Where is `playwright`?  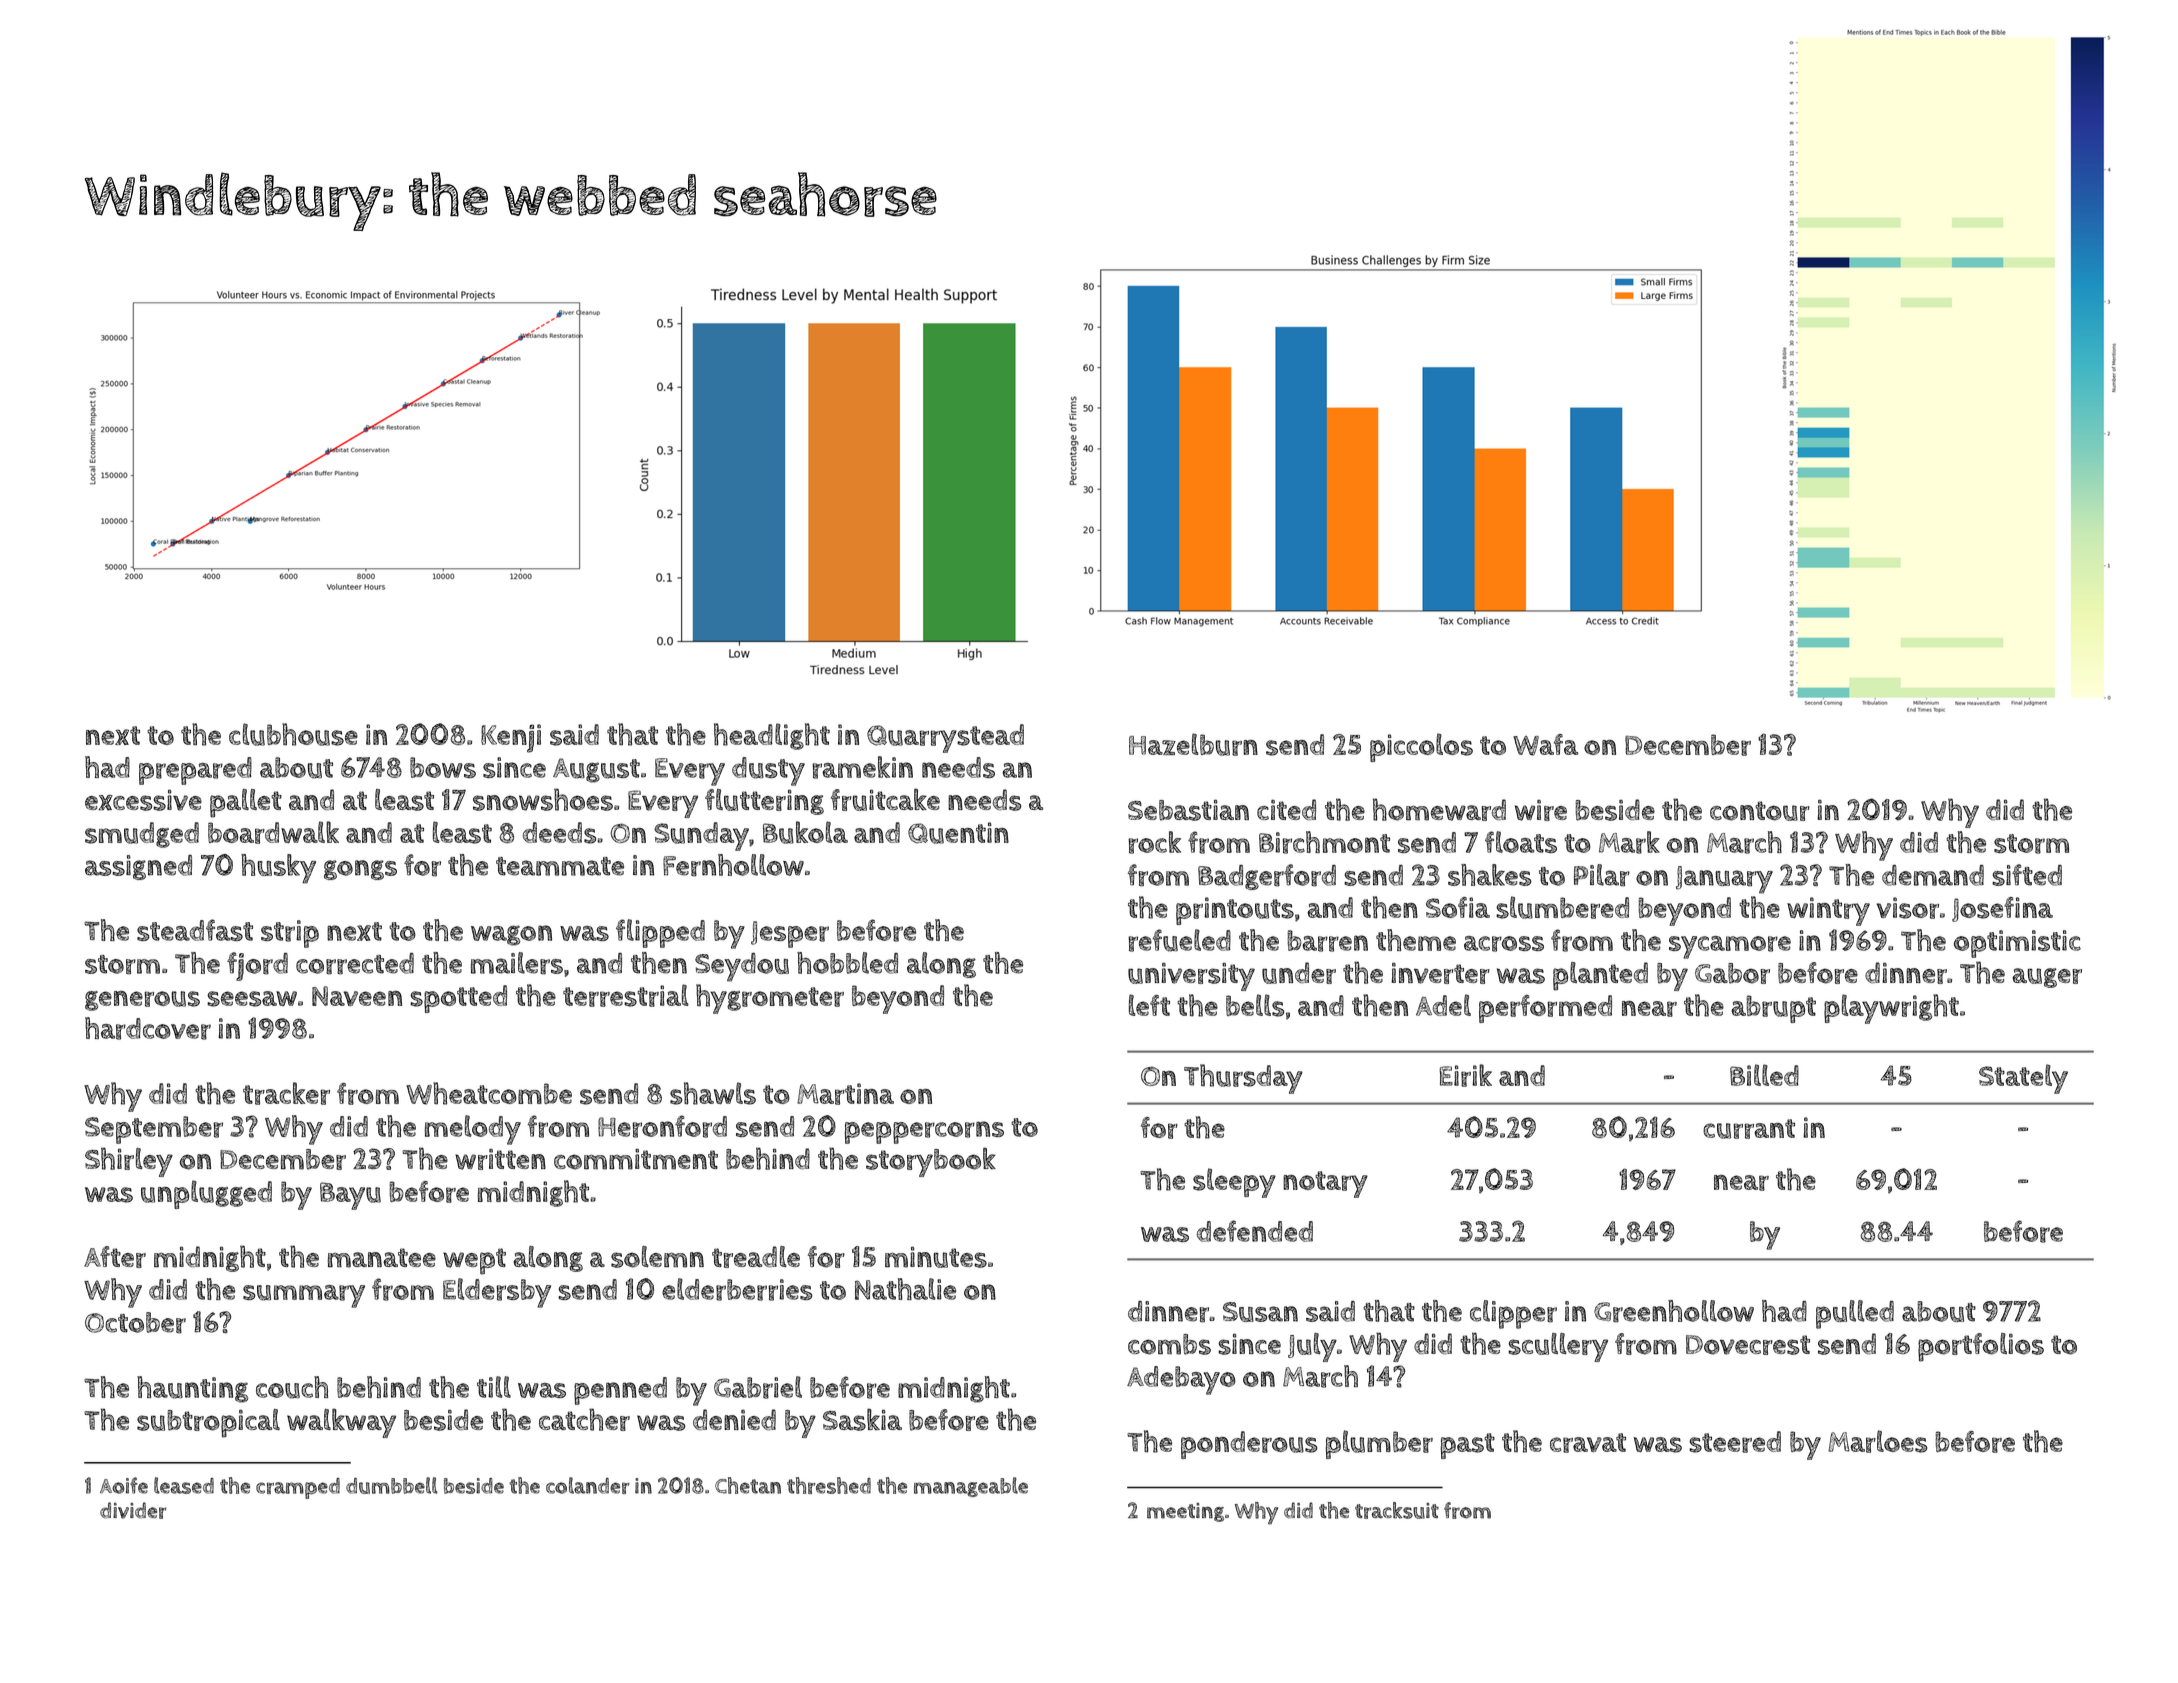 playwright is located at coordinates (1891, 1009).
